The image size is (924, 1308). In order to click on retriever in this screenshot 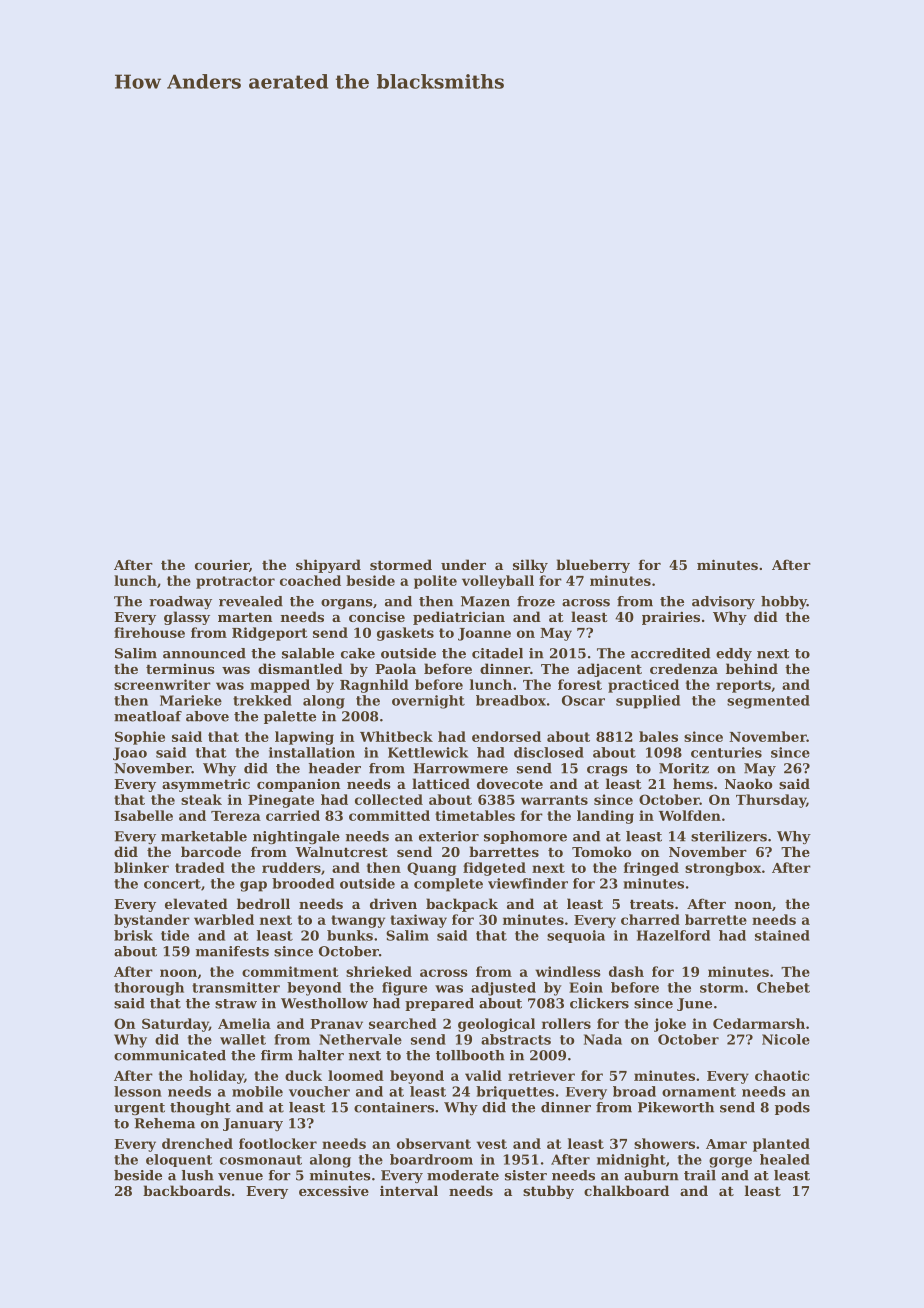, I will do `click(541, 1075)`.
